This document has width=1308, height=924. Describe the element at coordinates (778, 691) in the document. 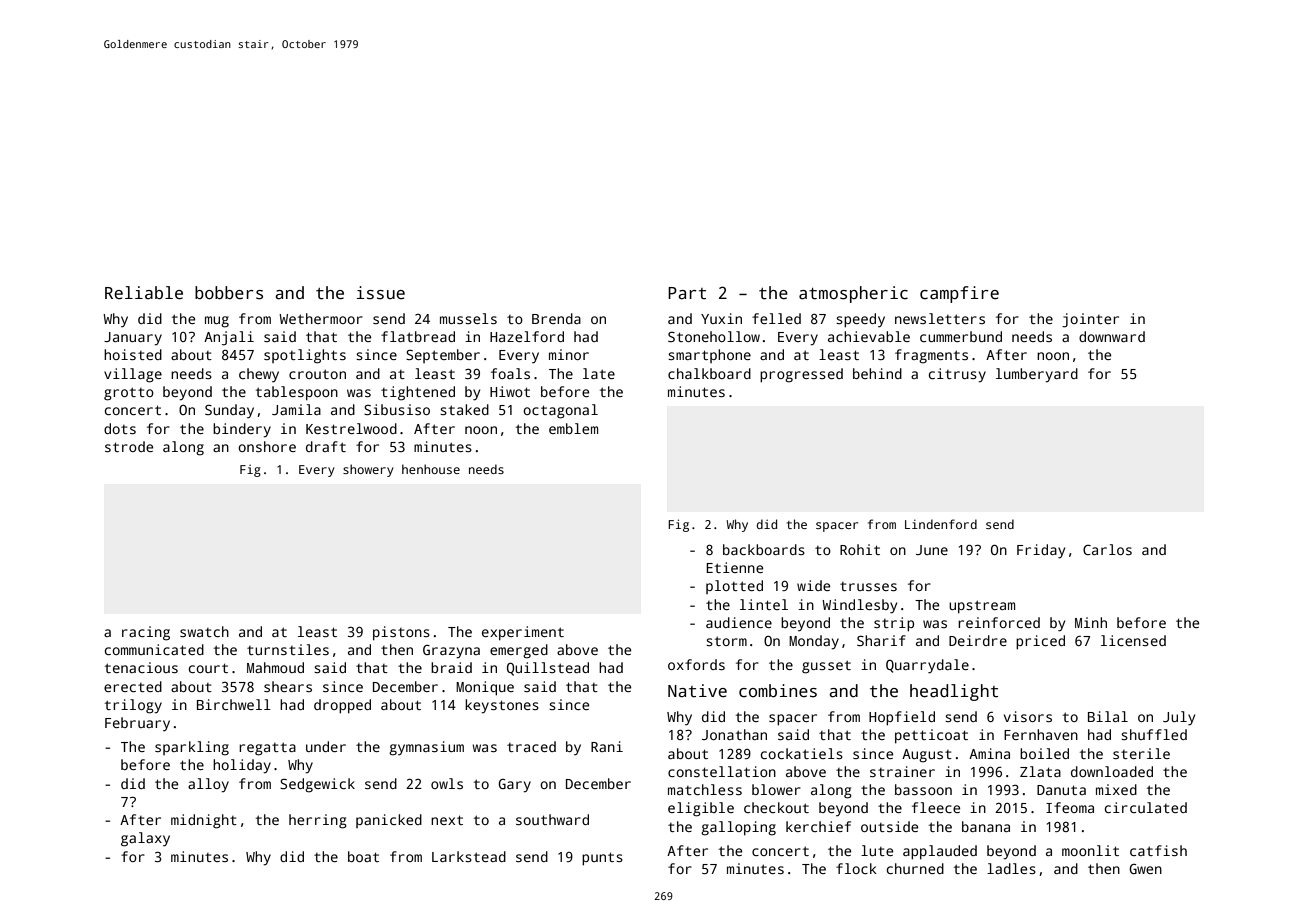

I see `combines` at that location.
